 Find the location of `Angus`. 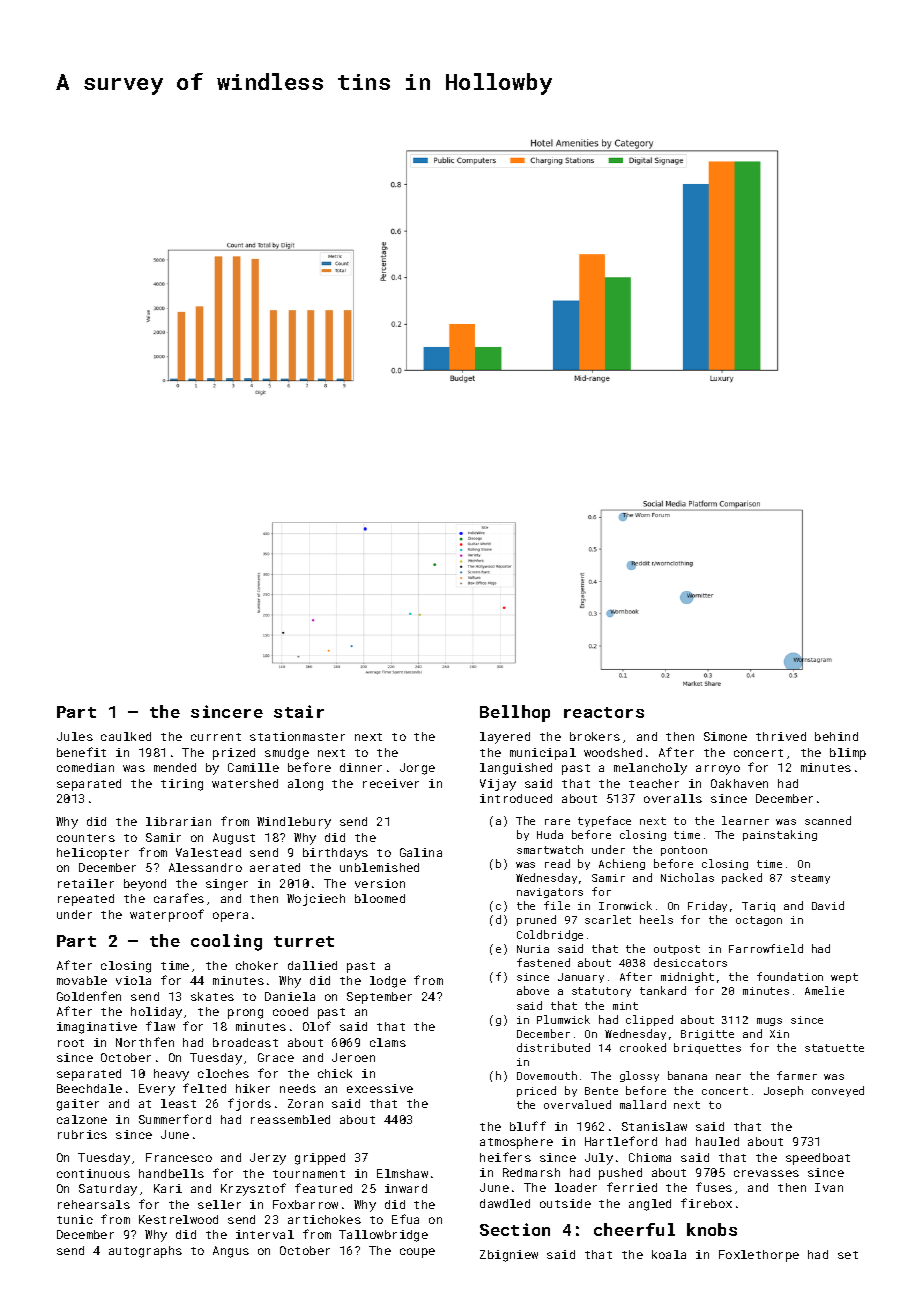

Angus is located at coordinates (231, 1252).
